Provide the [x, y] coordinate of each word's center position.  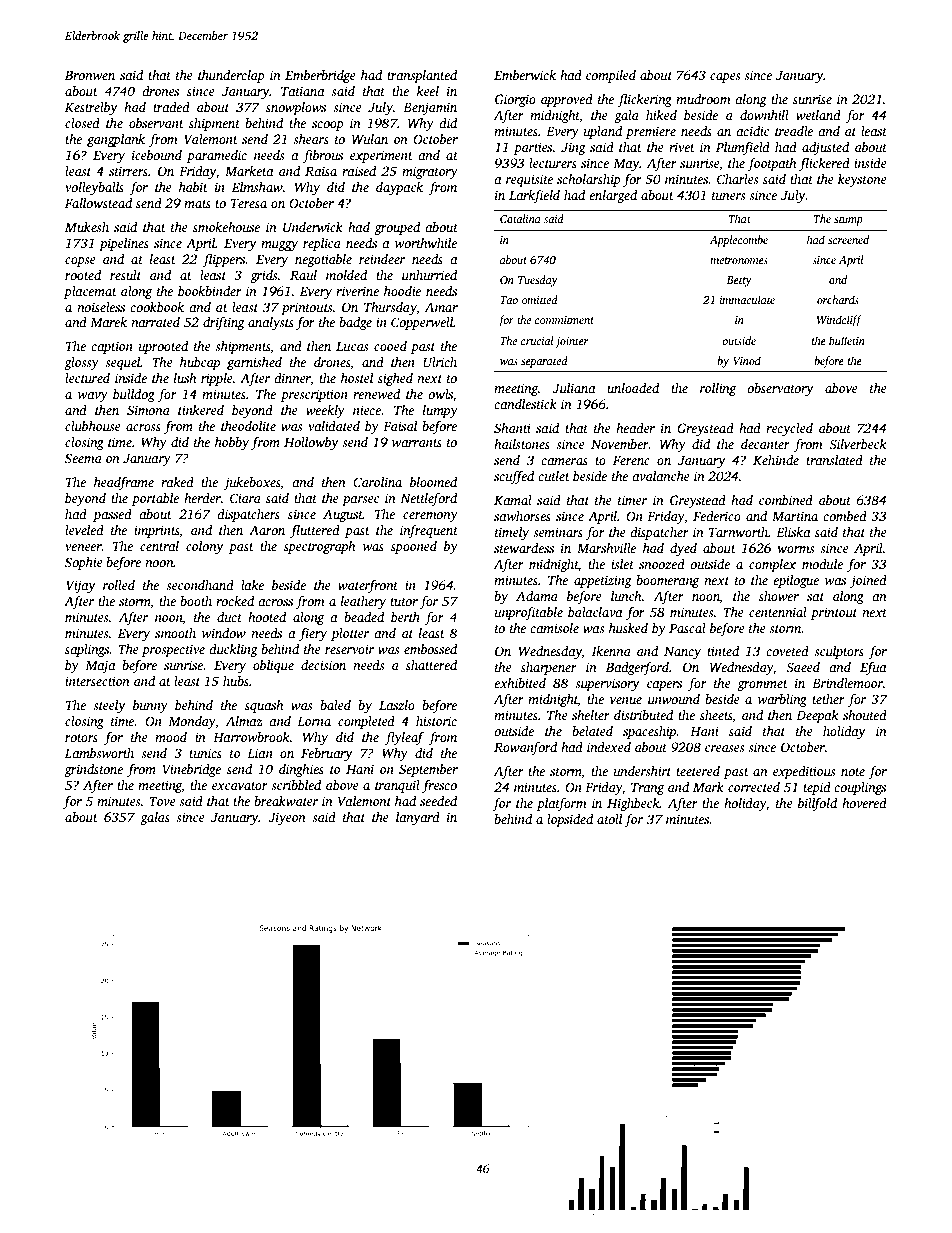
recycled [789, 429]
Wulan [370, 139]
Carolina [377, 482]
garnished [254, 363]
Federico [717, 516]
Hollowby [311, 443]
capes [725, 78]
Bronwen [90, 75]
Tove [162, 801]
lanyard [418, 818]
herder [202, 498]
